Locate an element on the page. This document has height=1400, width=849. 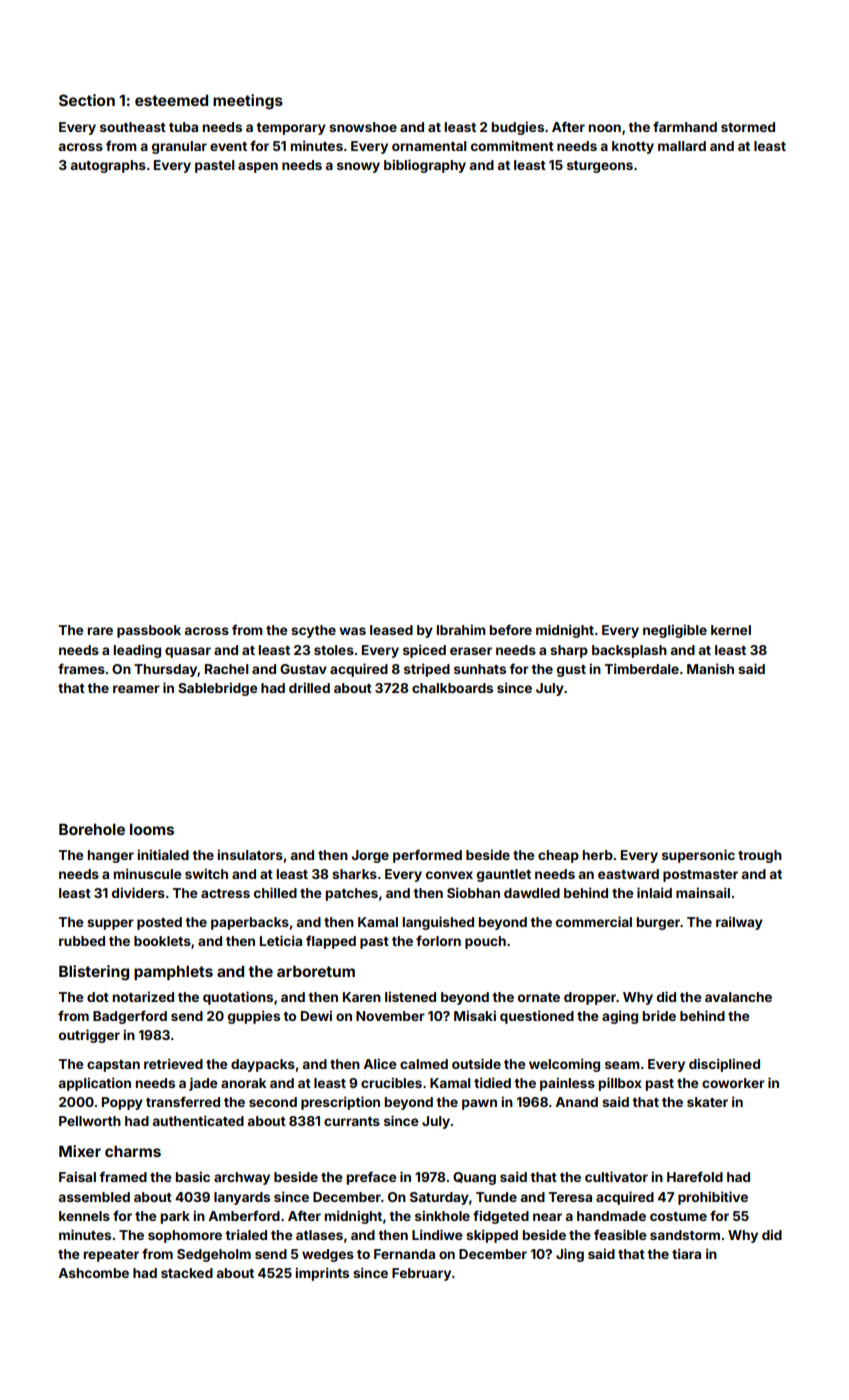
ornamental is located at coordinates (429, 146).
